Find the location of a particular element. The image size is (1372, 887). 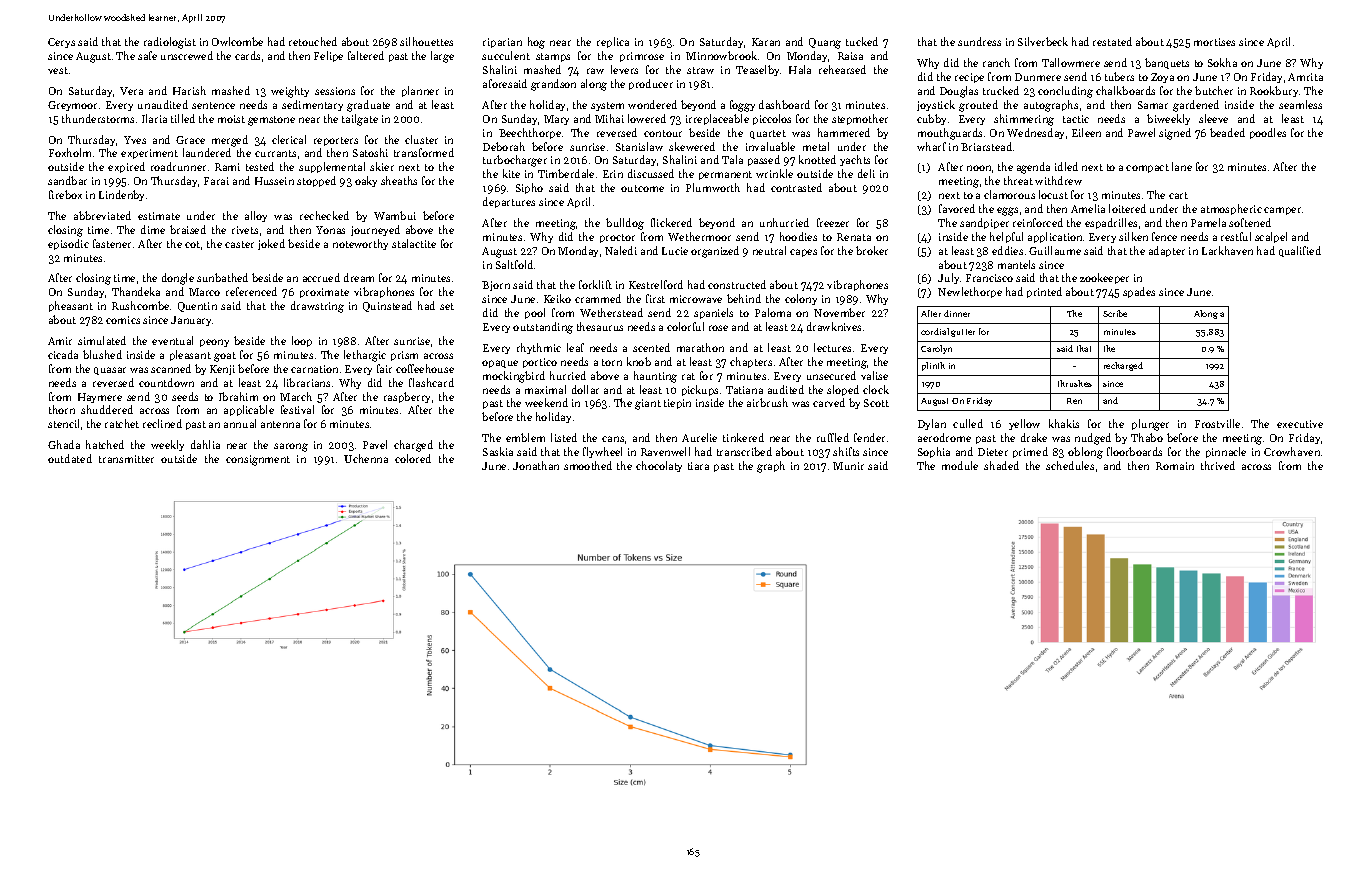

spades is located at coordinates (1139, 292).
